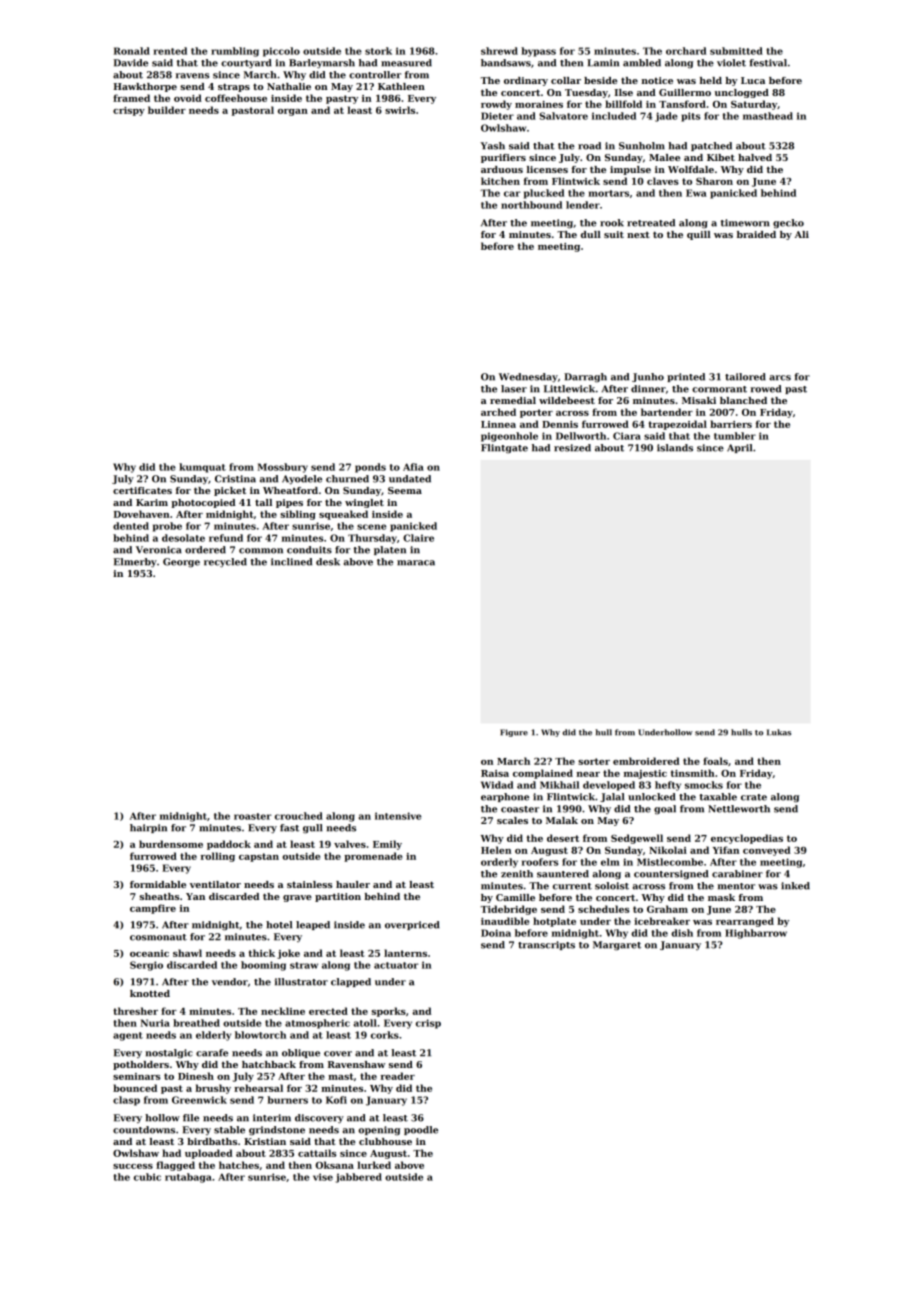  What do you see at coordinates (711, 146) in the image?
I see `patched` at bounding box center [711, 146].
